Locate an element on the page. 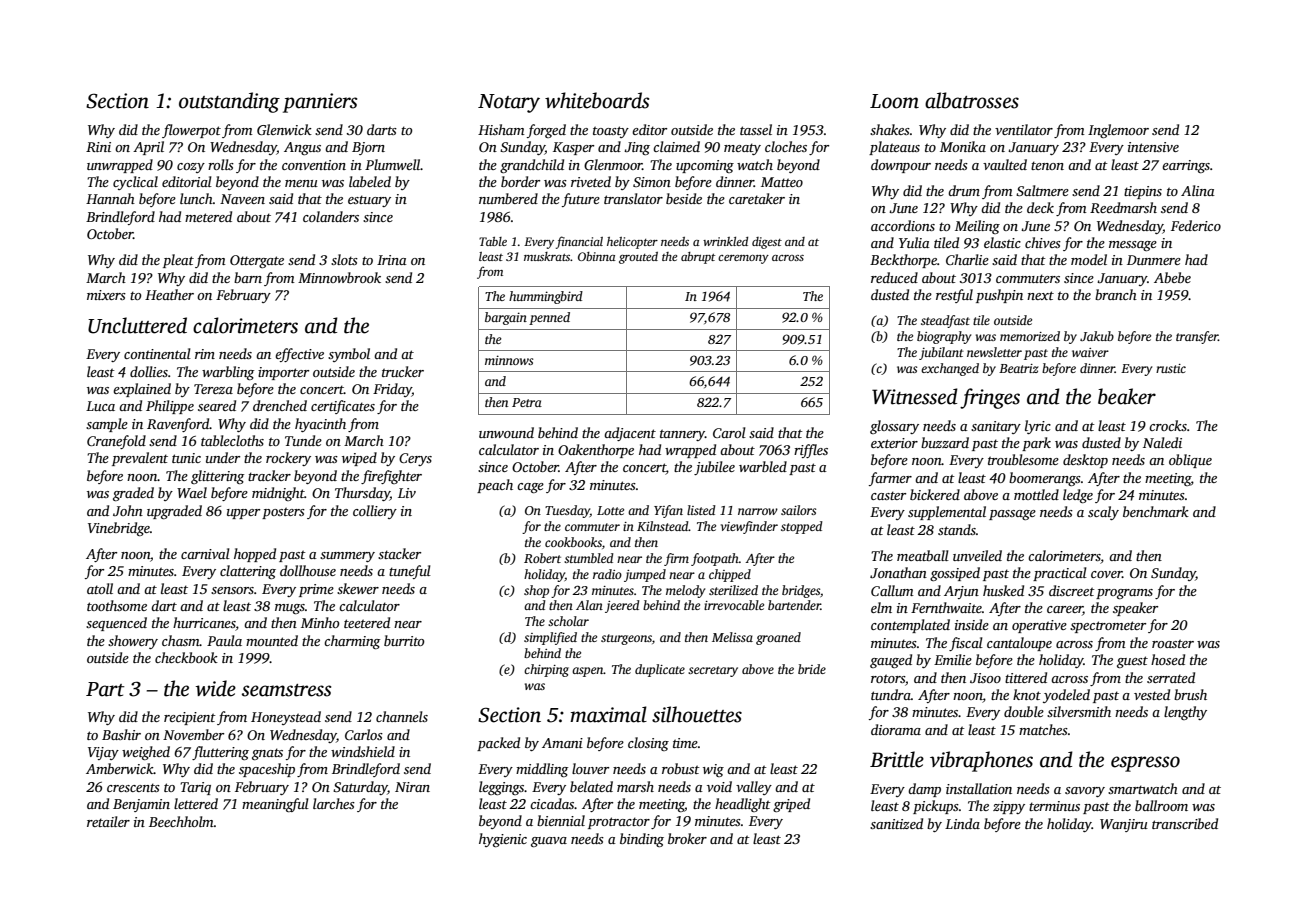 Image resolution: width=1308 pixels, height=924 pixels. mixers is located at coordinates (106, 295).
